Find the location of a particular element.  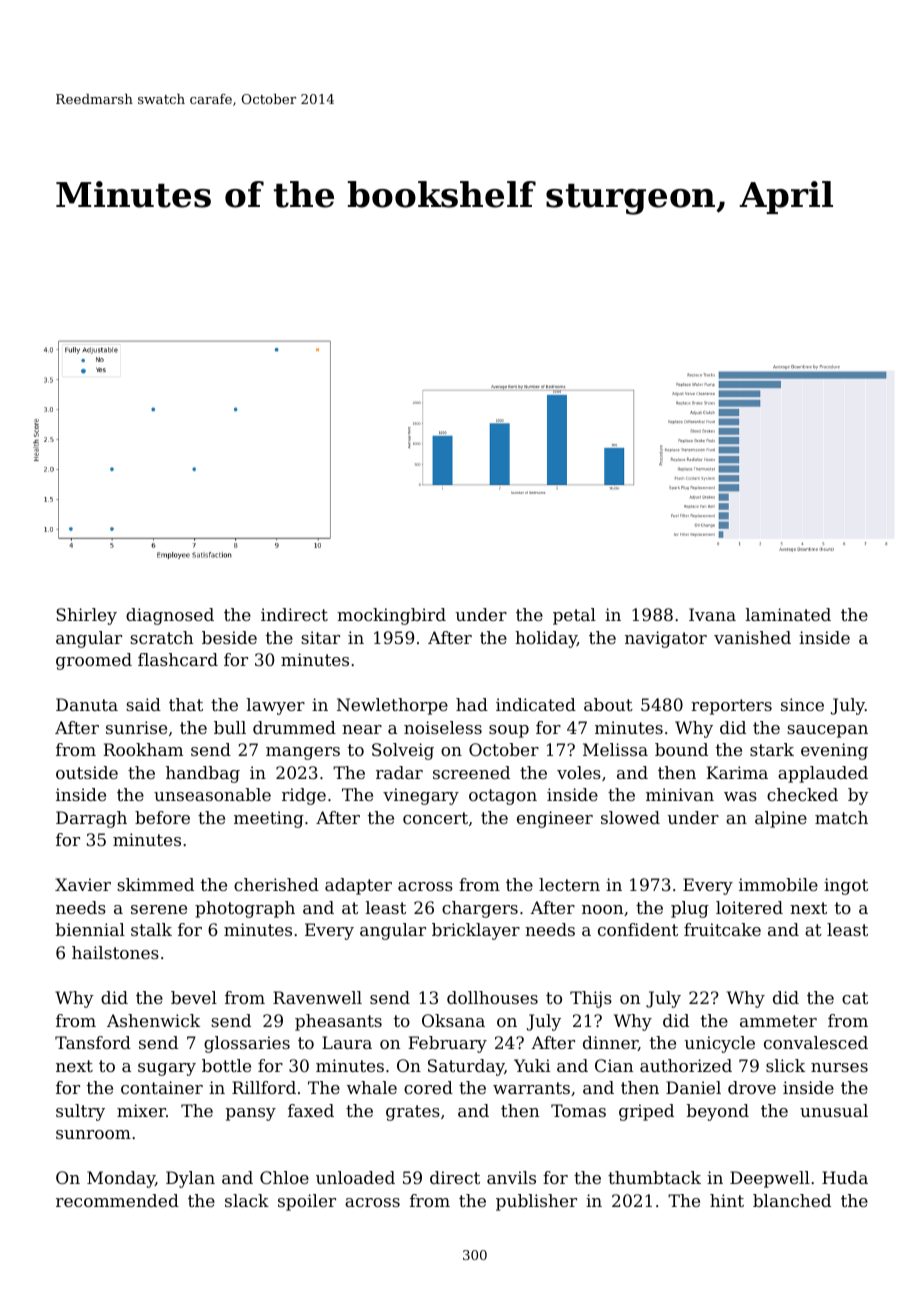

mockingbird is located at coordinates (391, 616).
